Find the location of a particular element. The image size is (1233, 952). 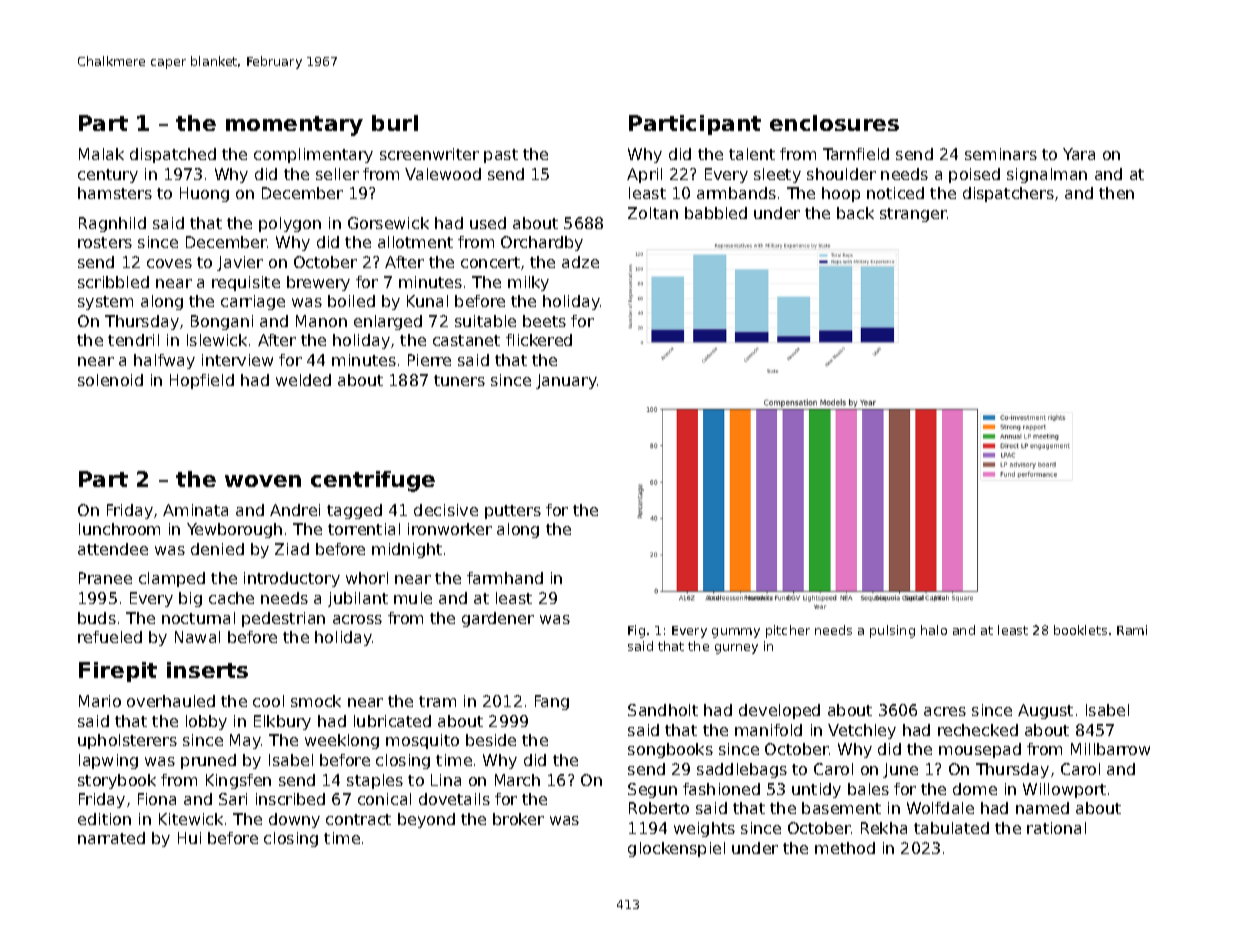

Malak is located at coordinates (101, 154).
